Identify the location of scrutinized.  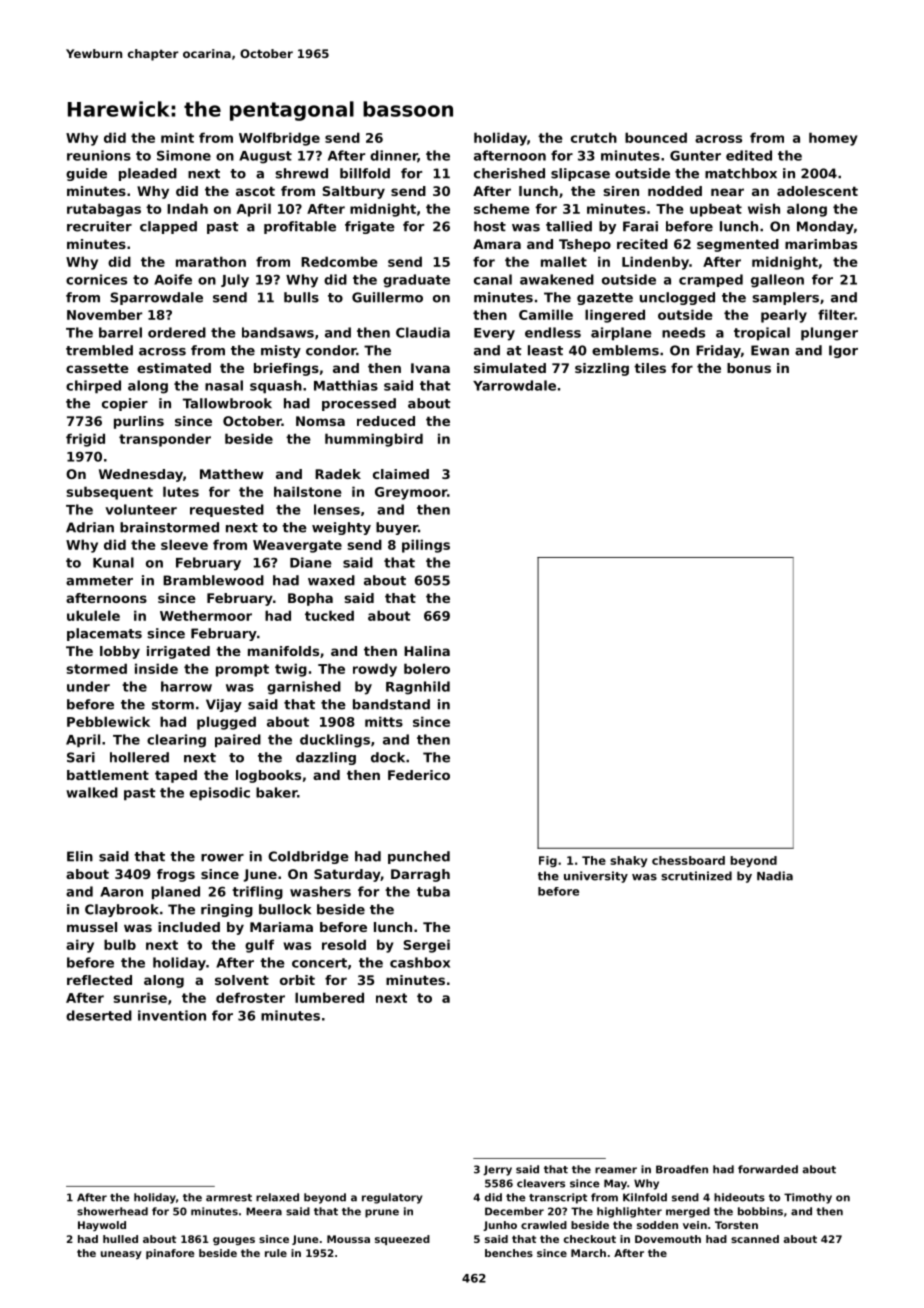
(696, 876).
